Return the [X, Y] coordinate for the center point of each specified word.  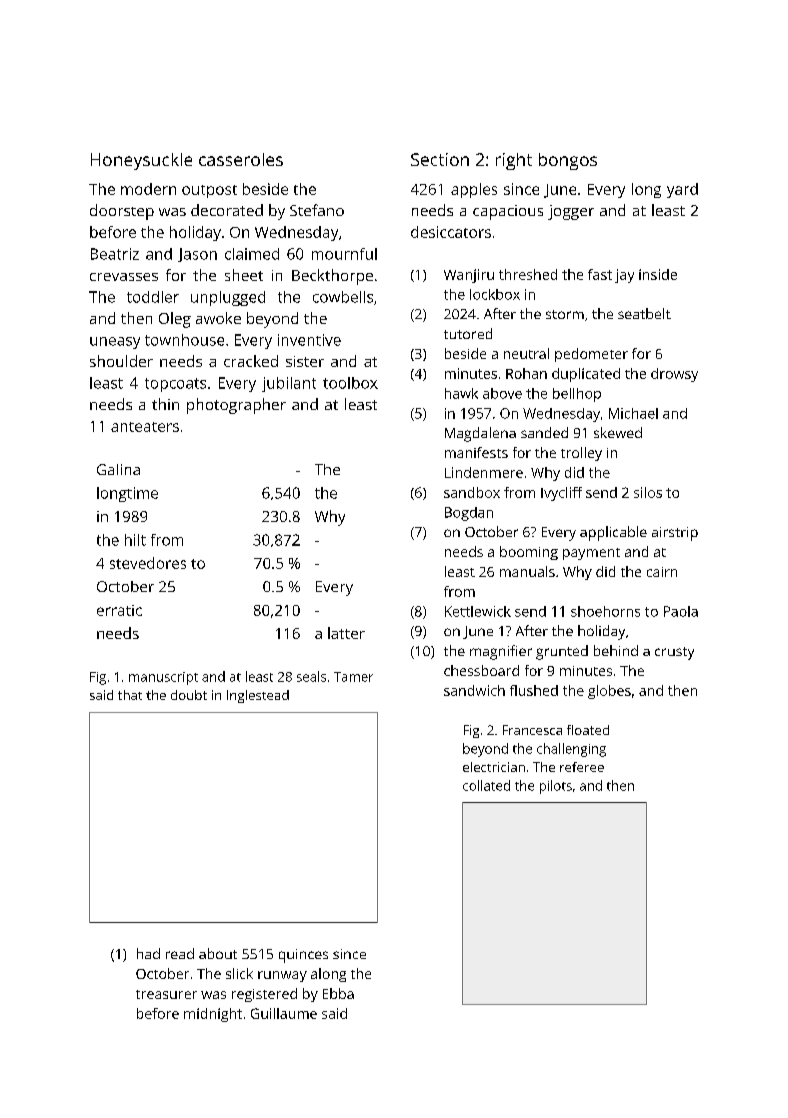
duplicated [586, 375]
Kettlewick [478, 611]
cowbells [343, 297]
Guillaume [284, 1013]
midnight [213, 1015]
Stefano [317, 210]
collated [486, 785]
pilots [556, 787]
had [148, 953]
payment [591, 554]
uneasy [115, 343]
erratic [119, 610]
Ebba [338, 993]
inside [658, 274]
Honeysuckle [141, 161]
